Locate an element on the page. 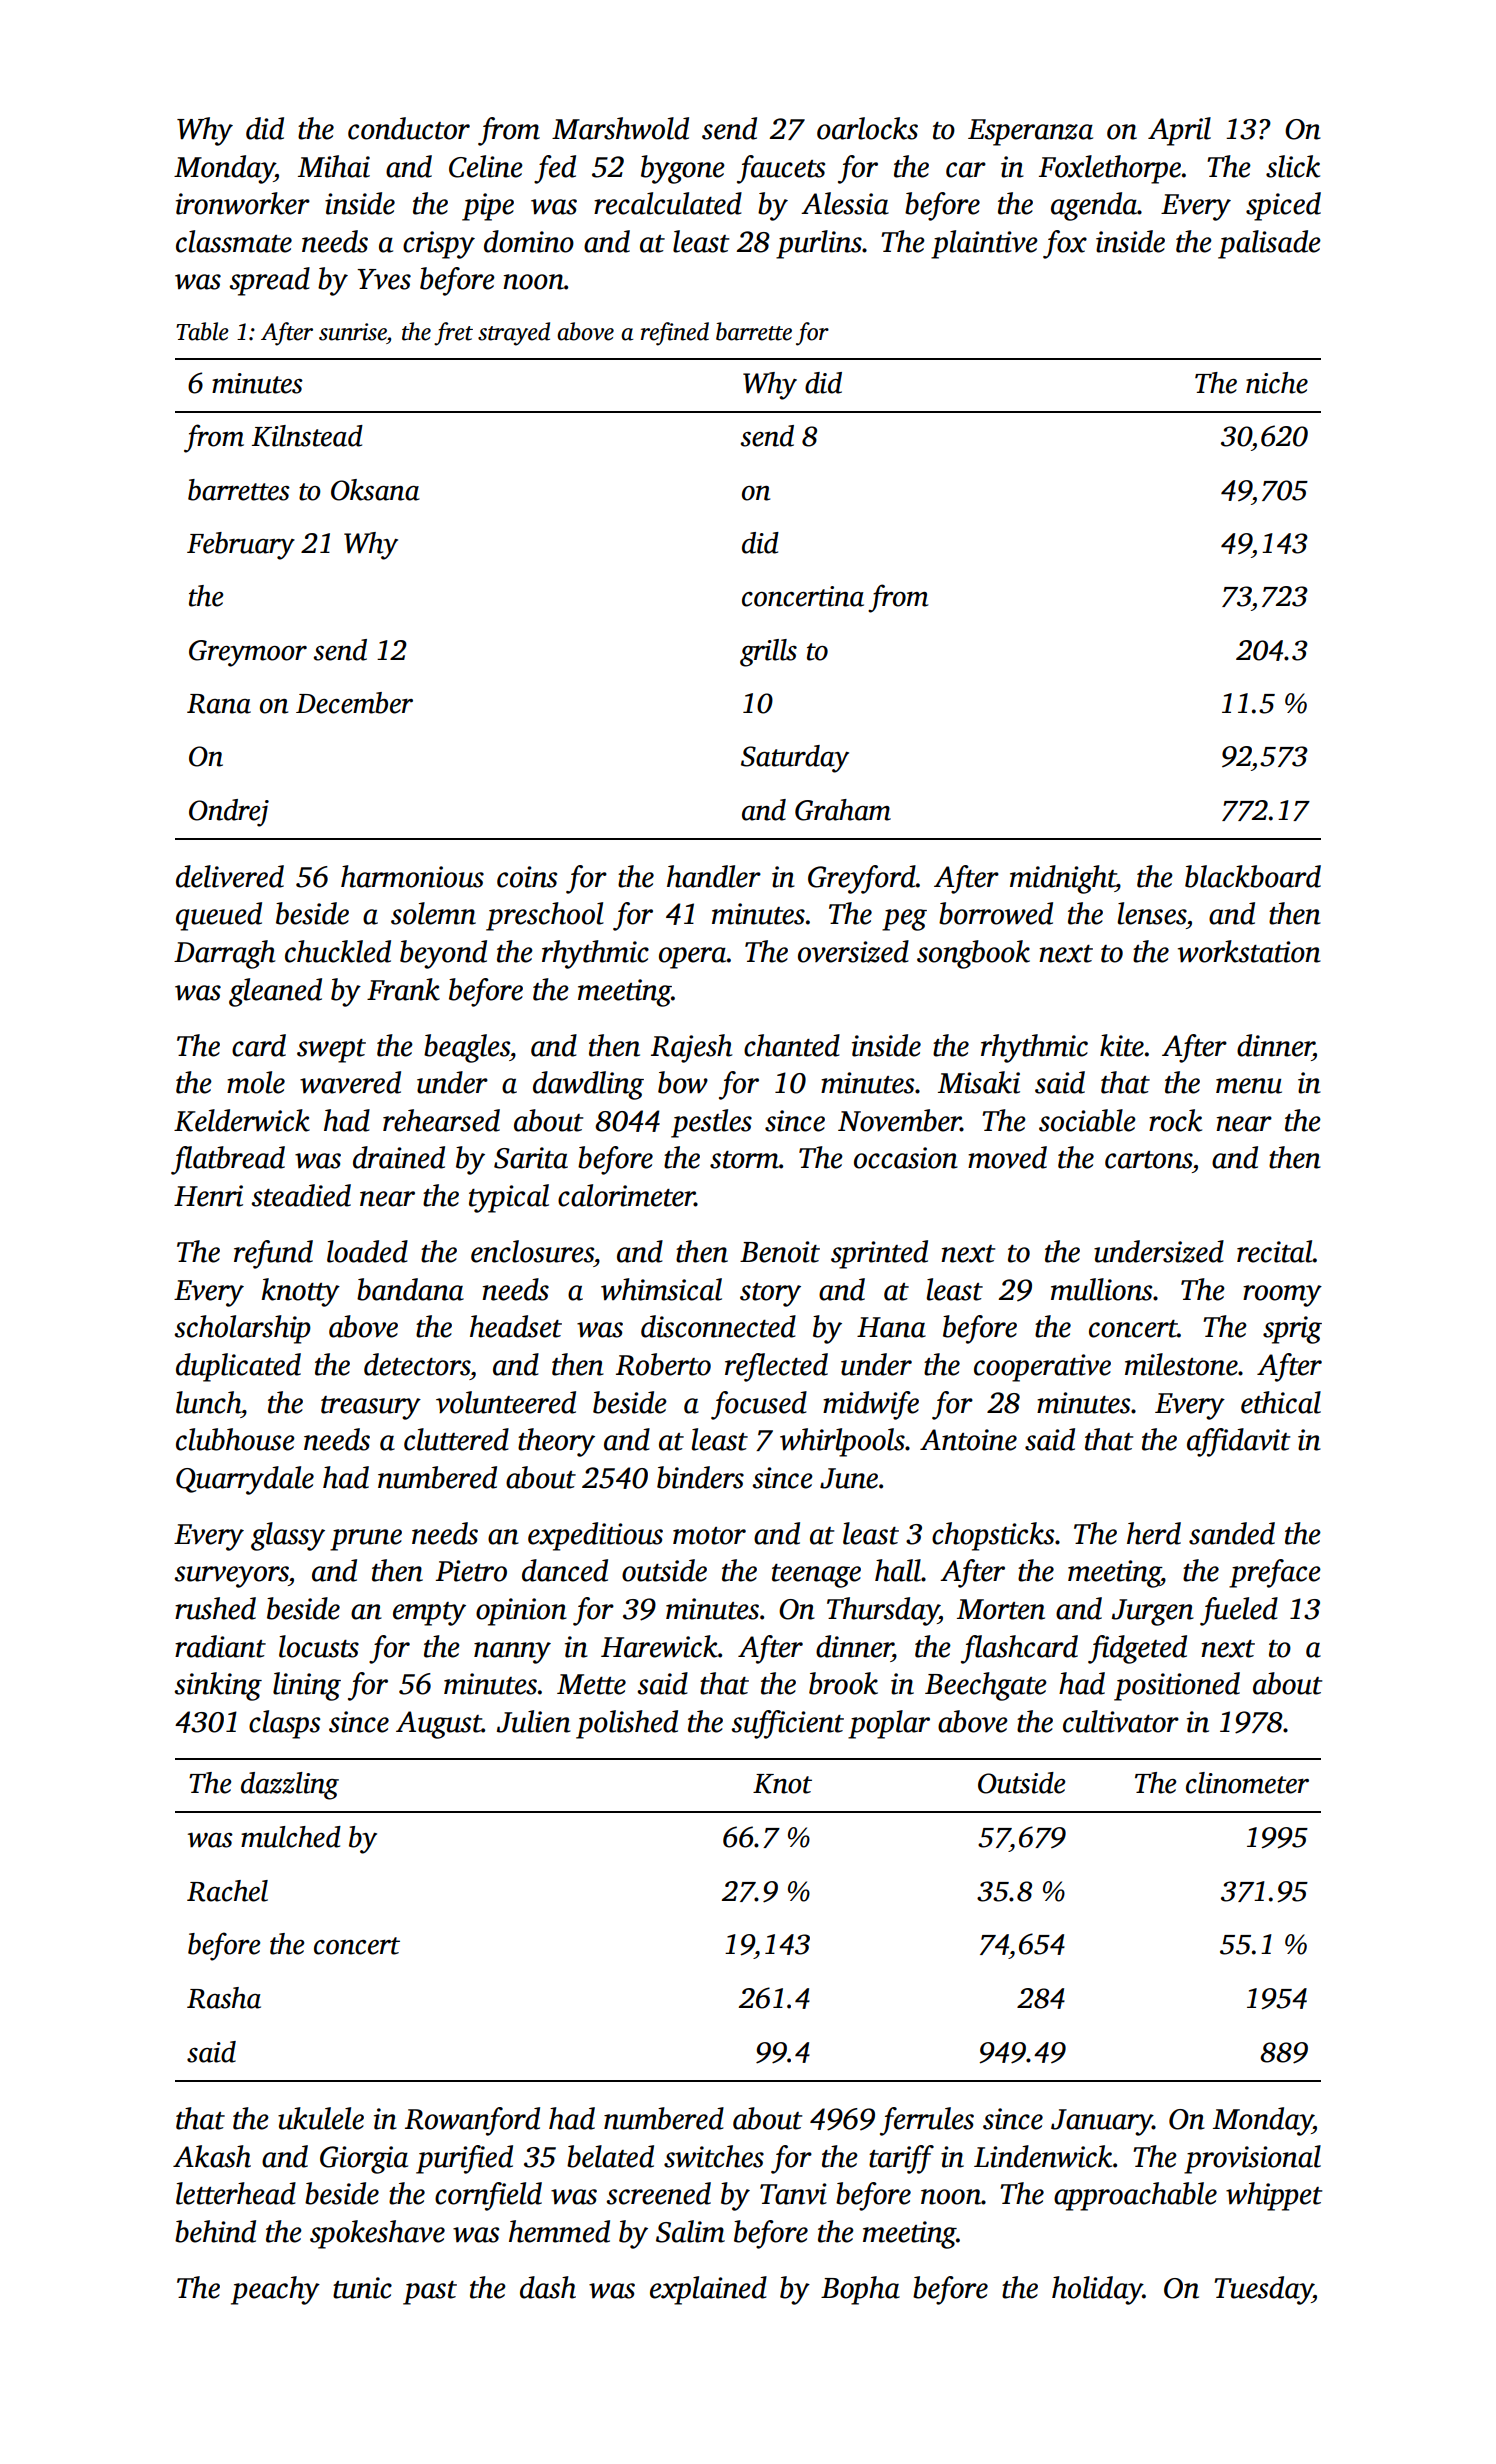 The image size is (1496, 2464). bandana is located at coordinates (410, 1289).
